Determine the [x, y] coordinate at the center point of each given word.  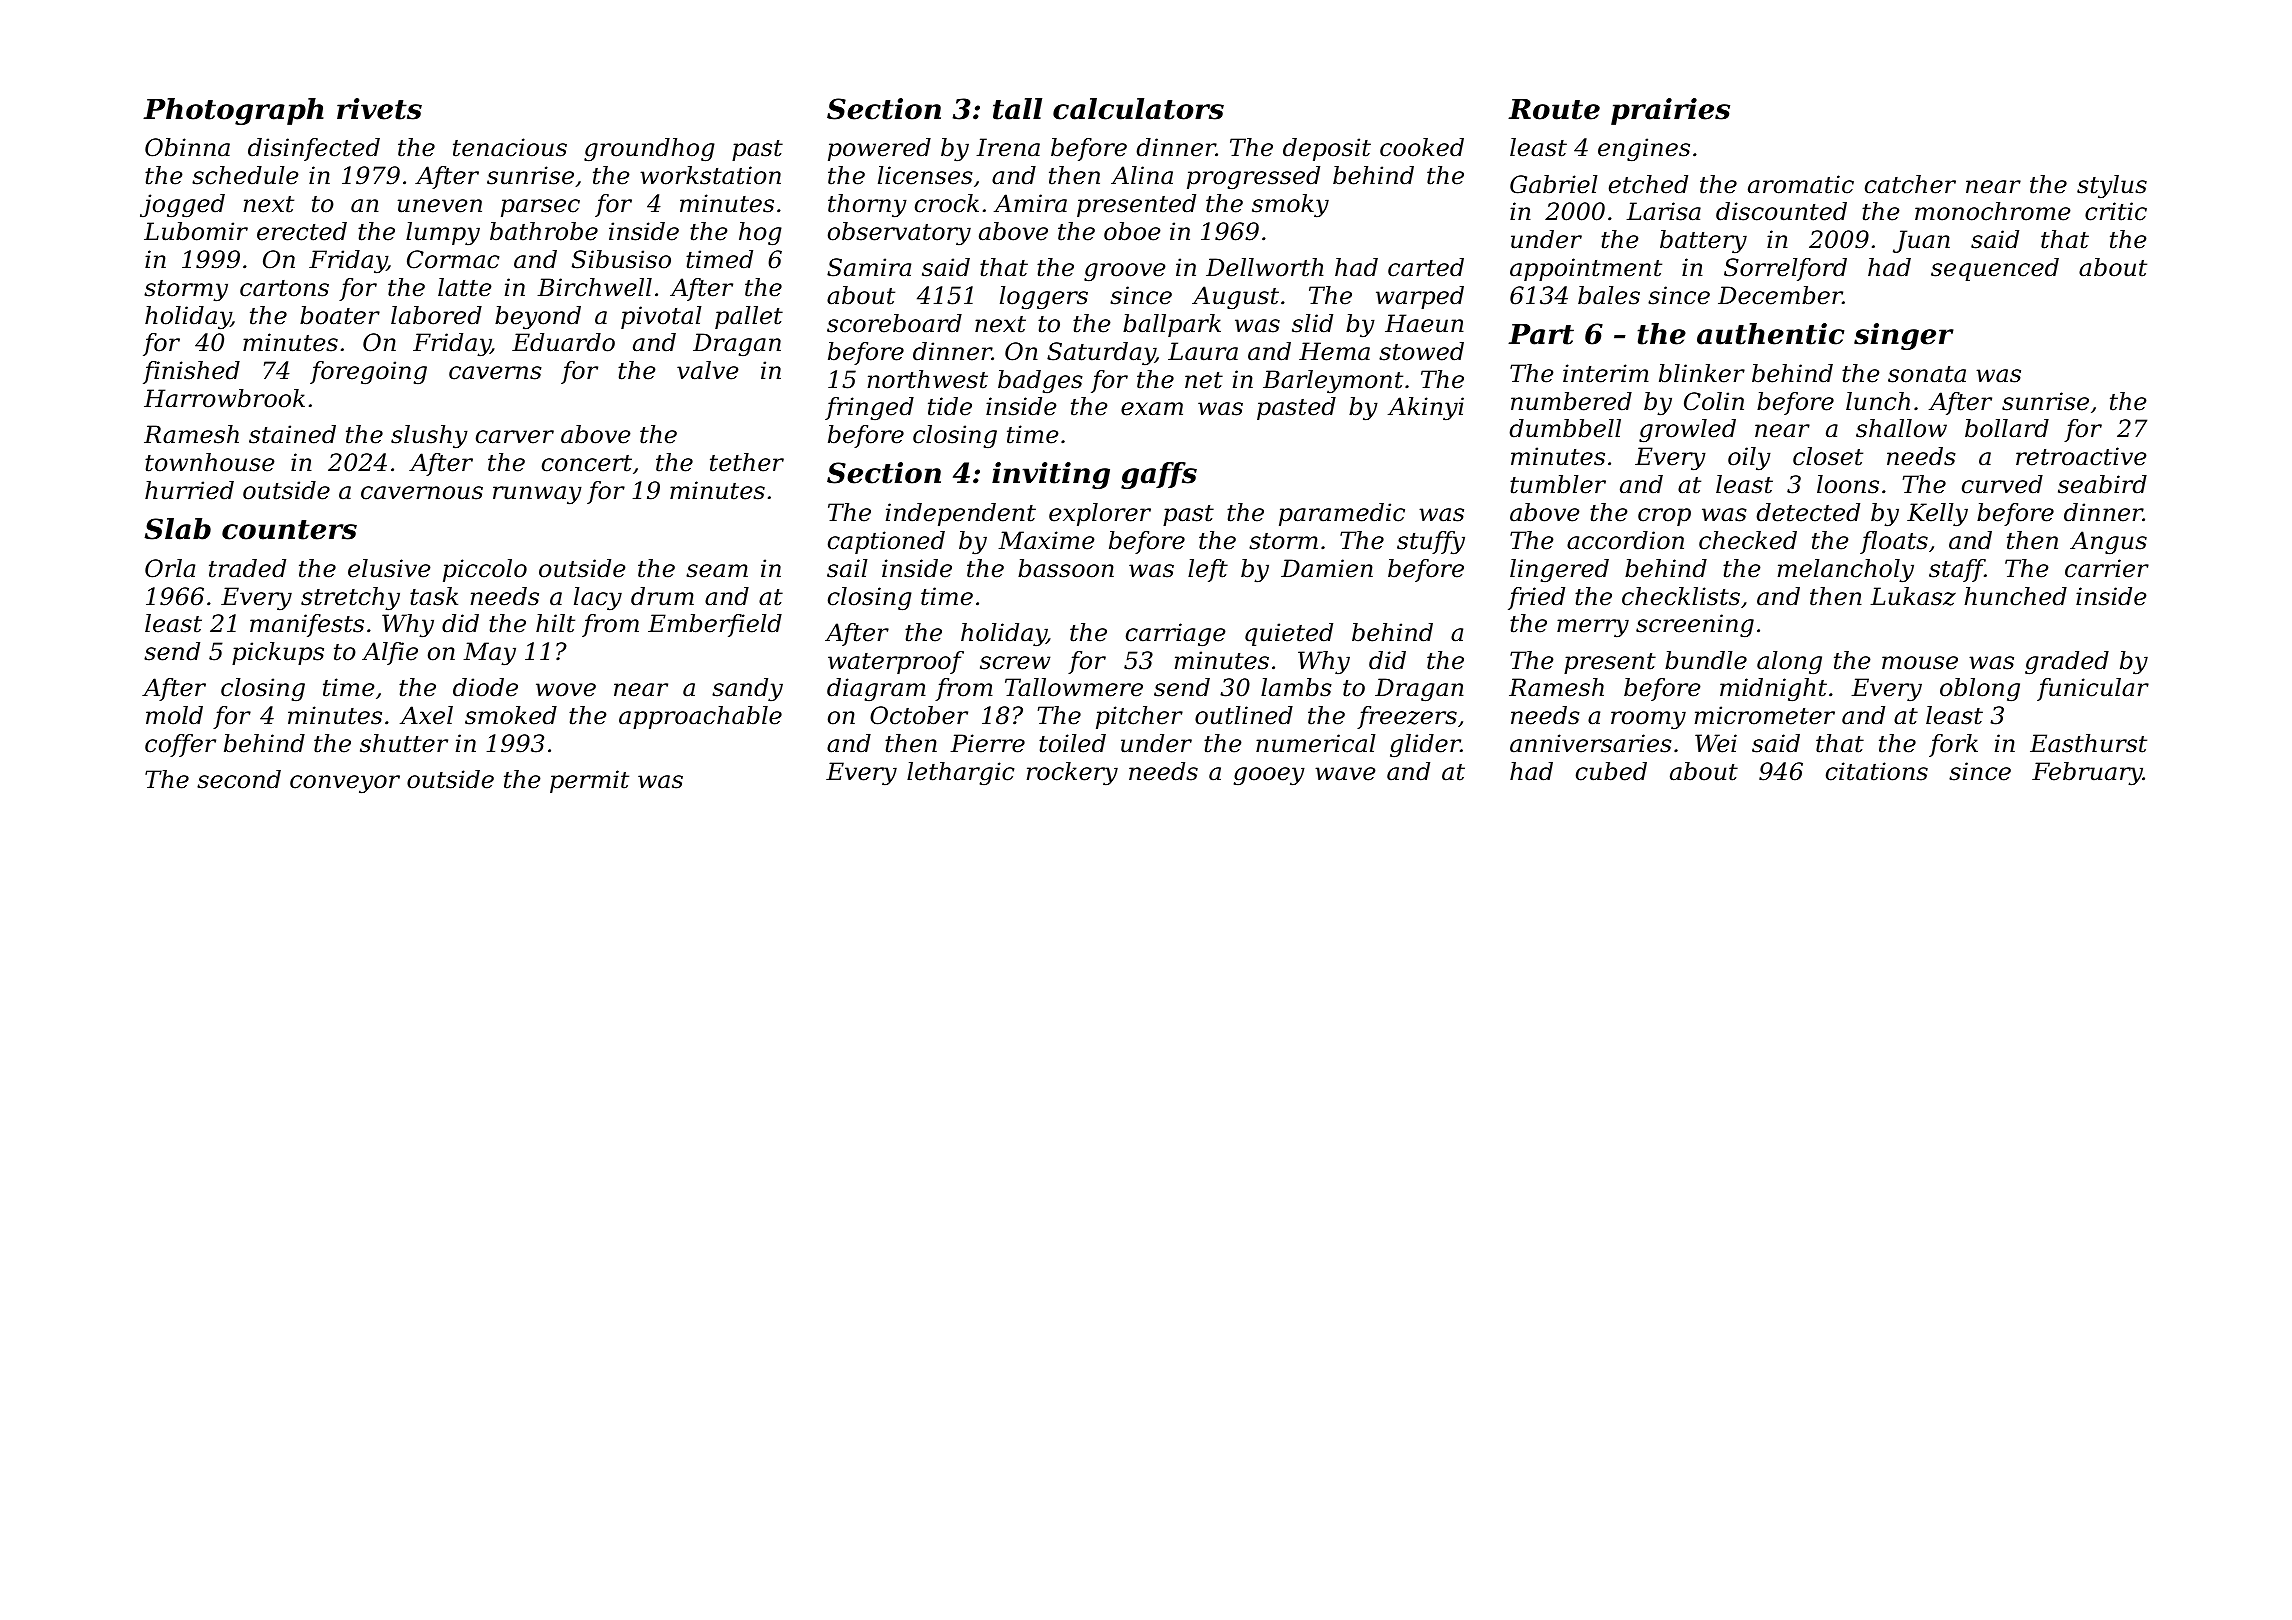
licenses [925, 175]
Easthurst [2088, 743]
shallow [1901, 428]
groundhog [649, 150]
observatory [899, 234]
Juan [1921, 241]
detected [1808, 512]
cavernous [422, 493]
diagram [876, 689]
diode [485, 687]
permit [589, 781]
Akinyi [1426, 409]
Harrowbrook [224, 398]
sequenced [1995, 269]
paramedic [1342, 514]
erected [302, 231]
